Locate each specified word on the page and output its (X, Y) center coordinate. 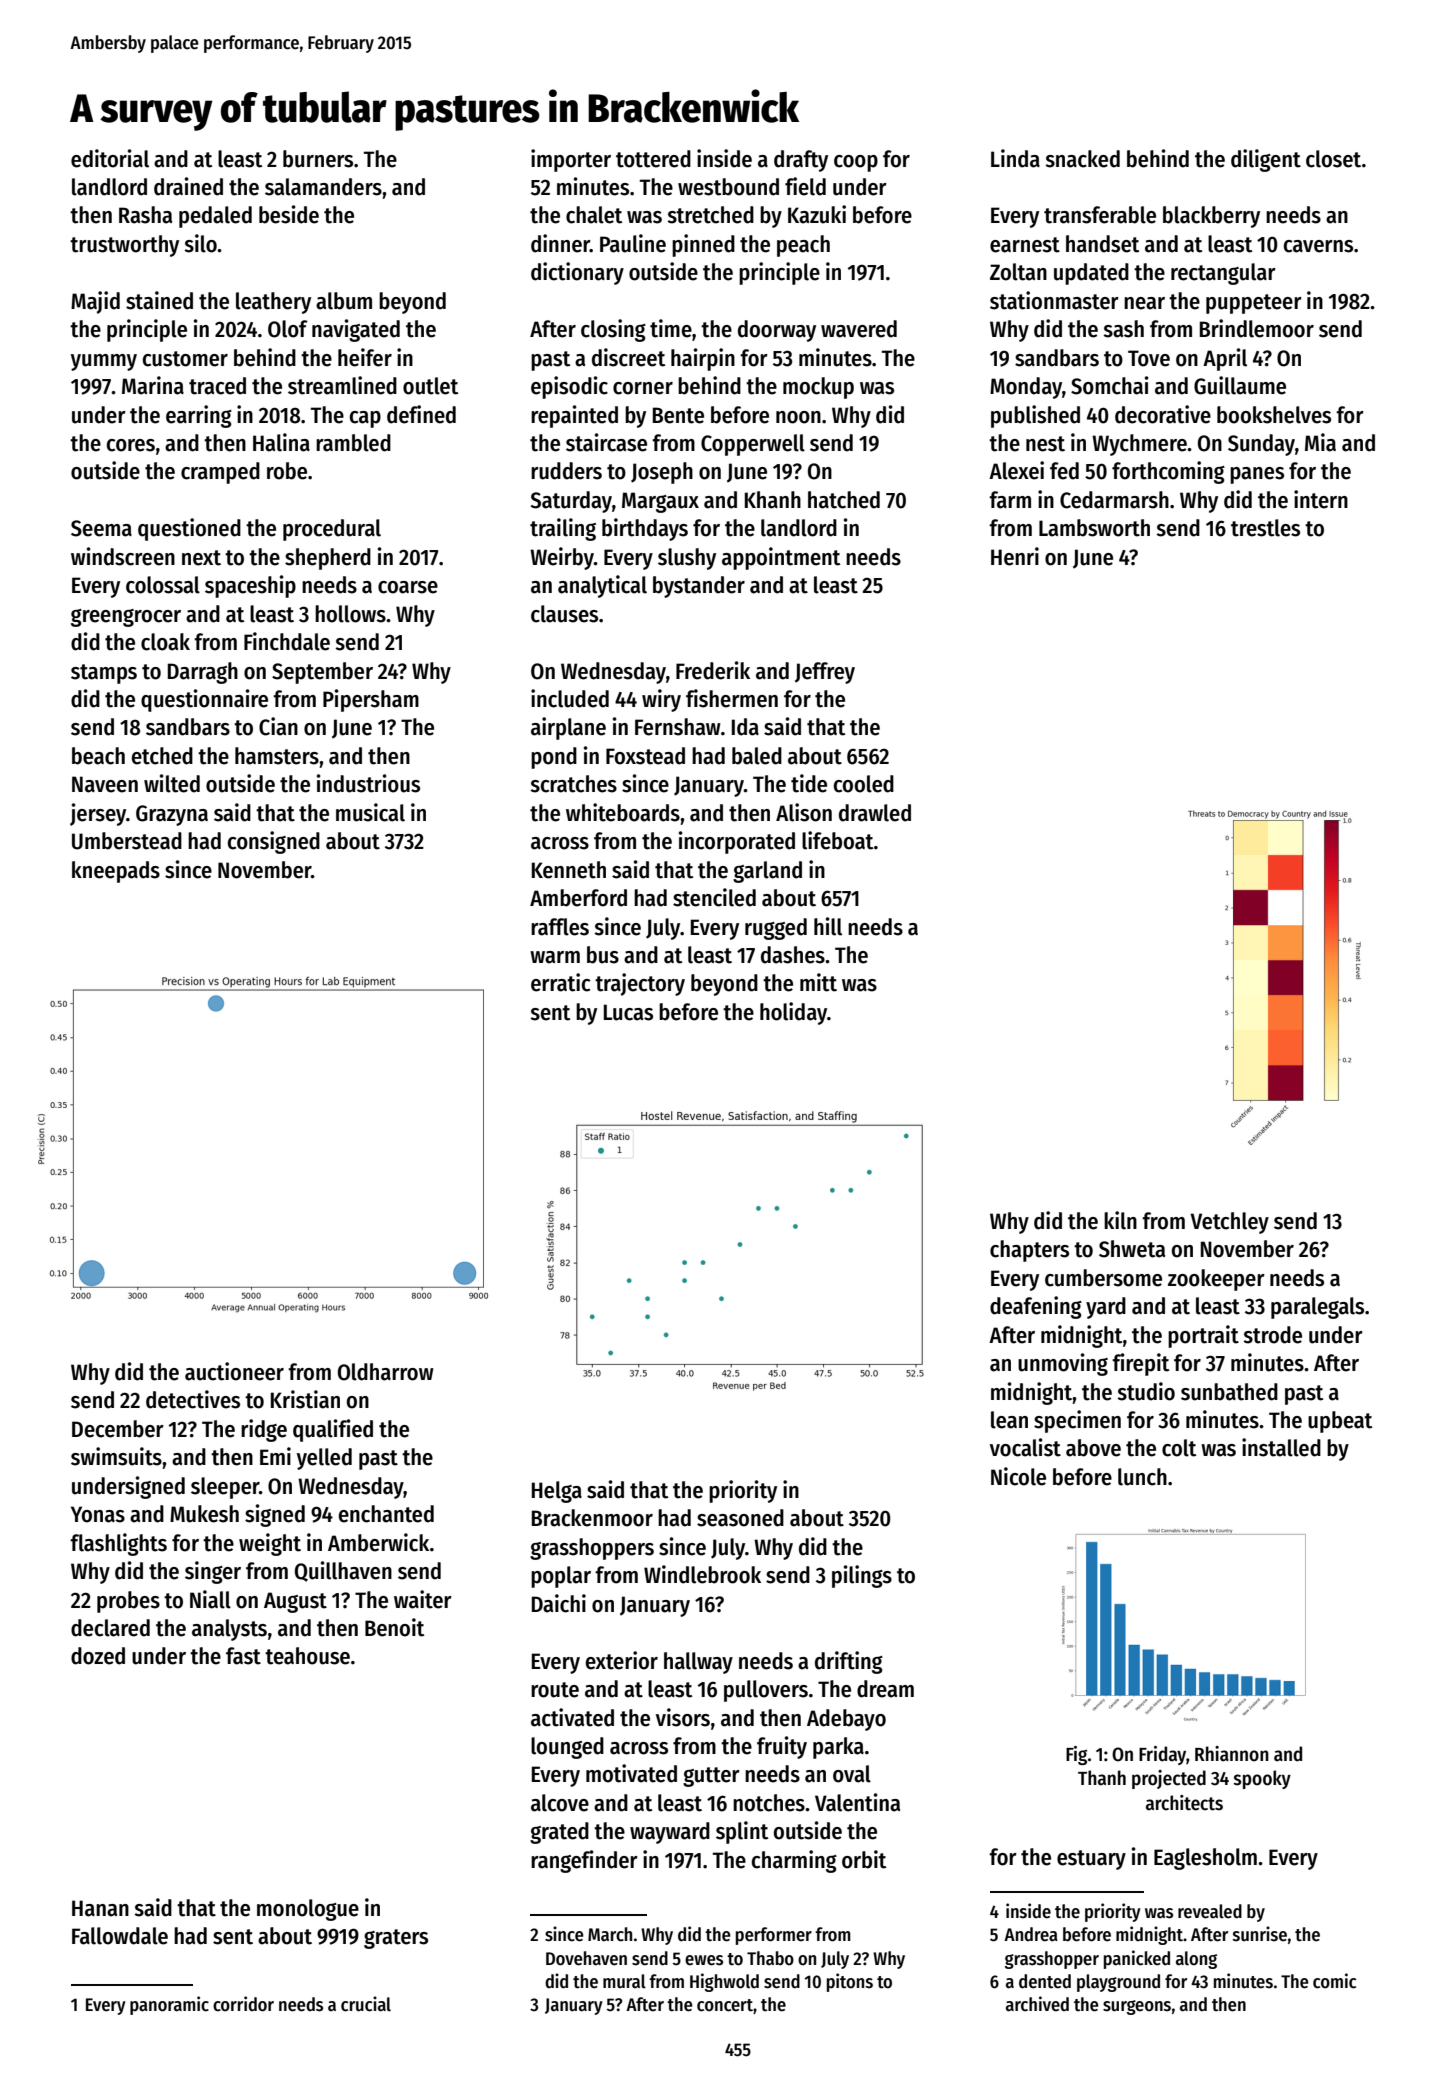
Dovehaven (586, 1958)
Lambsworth (1094, 528)
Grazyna (172, 815)
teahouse (307, 1656)
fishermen (732, 698)
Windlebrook (702, 1574)
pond (554, 758)
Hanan (100, 1908)
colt (1179, 1448)
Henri (1015, 556)
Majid (95, 302)
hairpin (703, 359)
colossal (163, 585)
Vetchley (1229, 1223)
